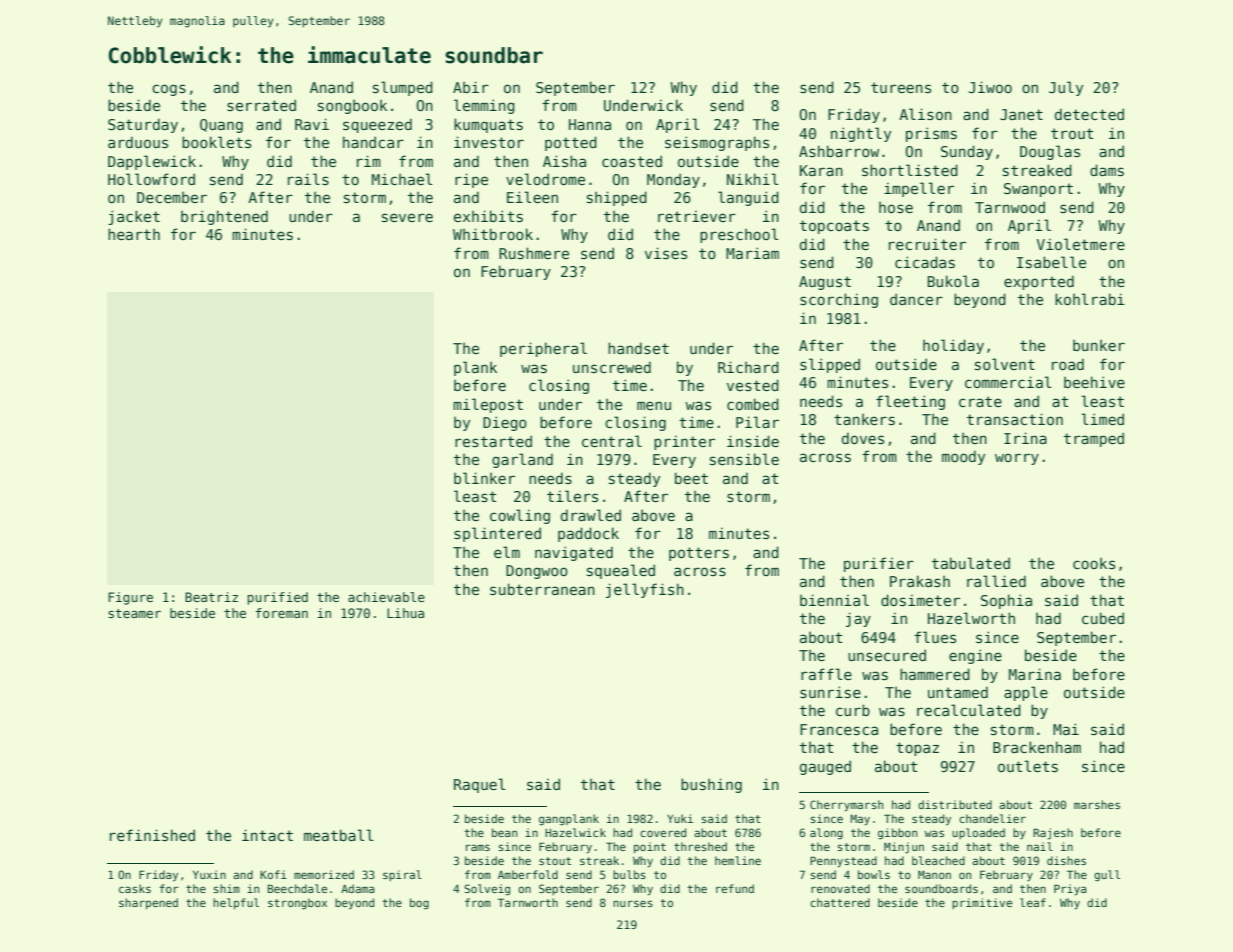 Image resolution: width=1233 pixels, height=952 pixels. I want to click on Hanna, so click(590, 124).
